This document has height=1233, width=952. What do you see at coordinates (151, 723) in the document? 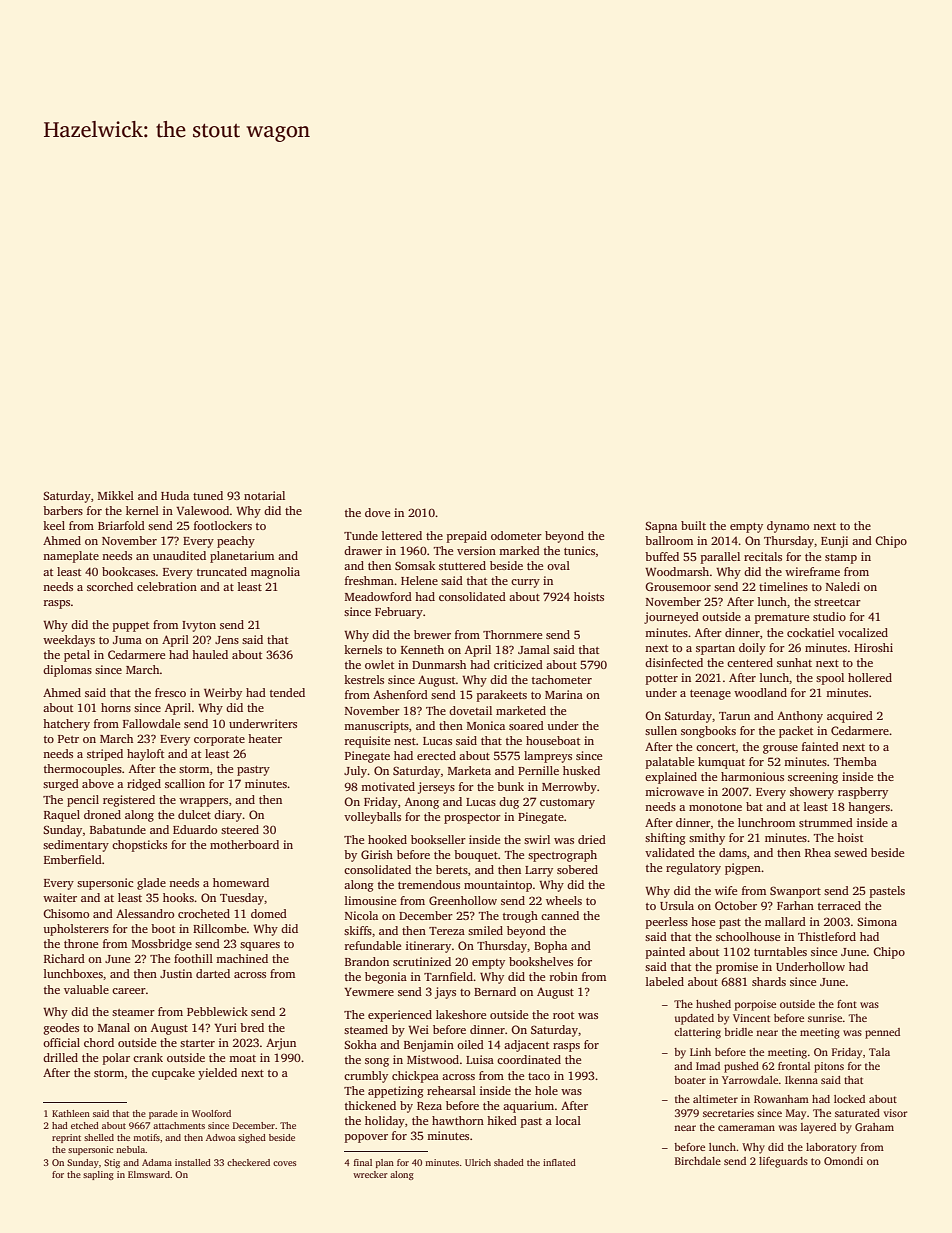
I see `Fallowdale` at bounding box center [151, 723].
